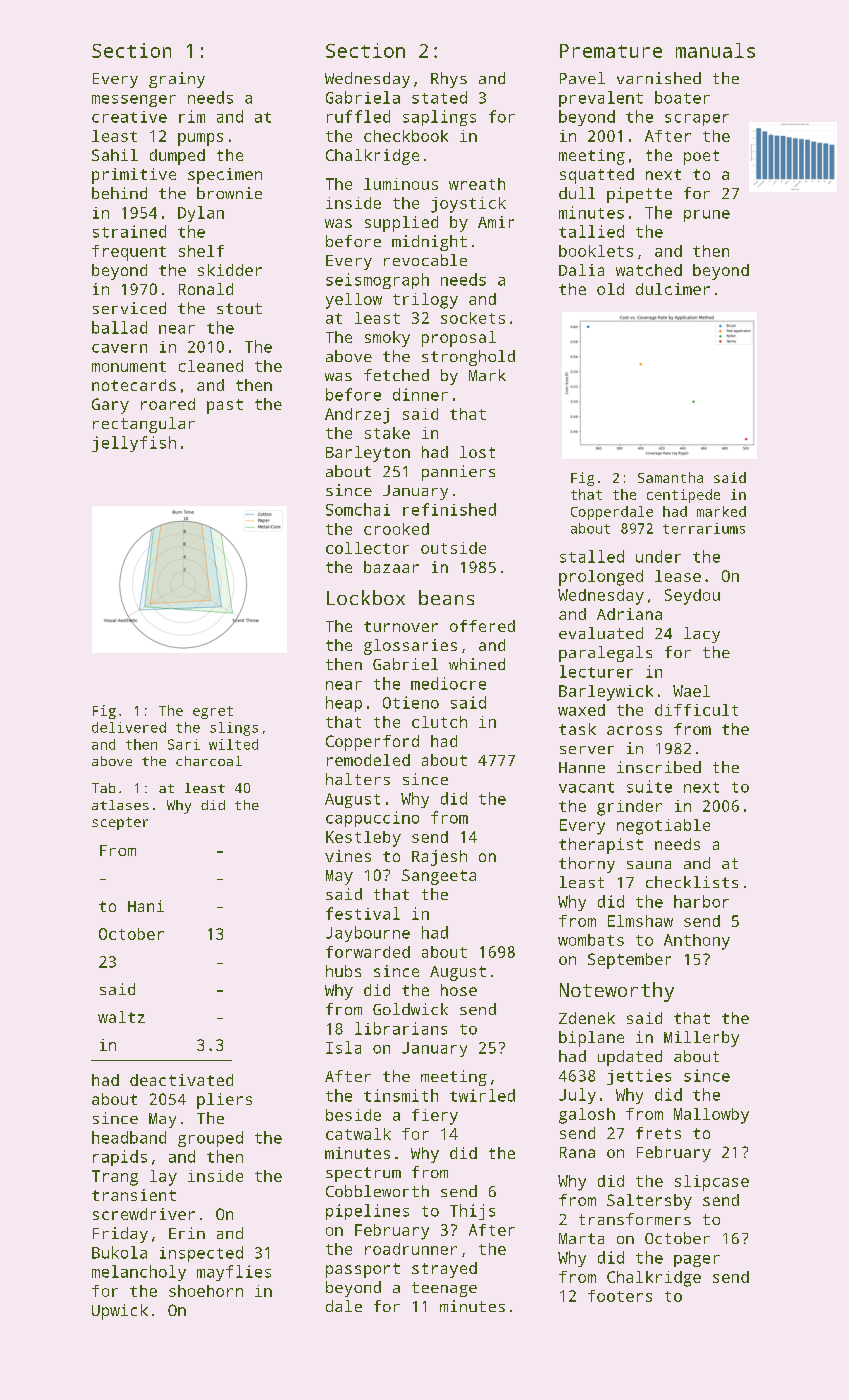 This image has height=1400, width=849. What do you see at coordinates (129, 1137) in the image?
I see `headband` at bounding box center [129, 1137].
